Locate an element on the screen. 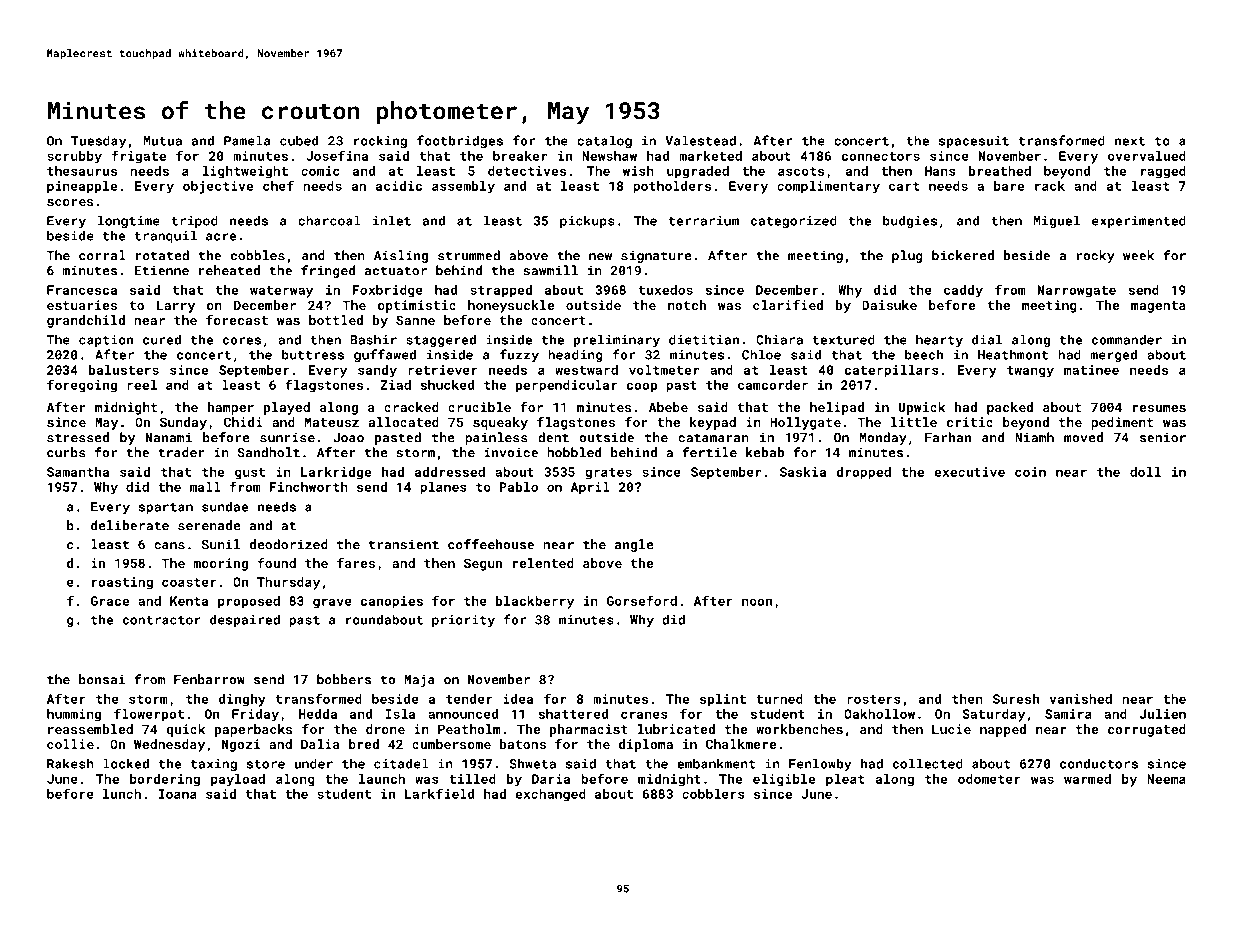 The height and width of the screenshot is (952, 1233). transient is located at coordinates (404, 544).
